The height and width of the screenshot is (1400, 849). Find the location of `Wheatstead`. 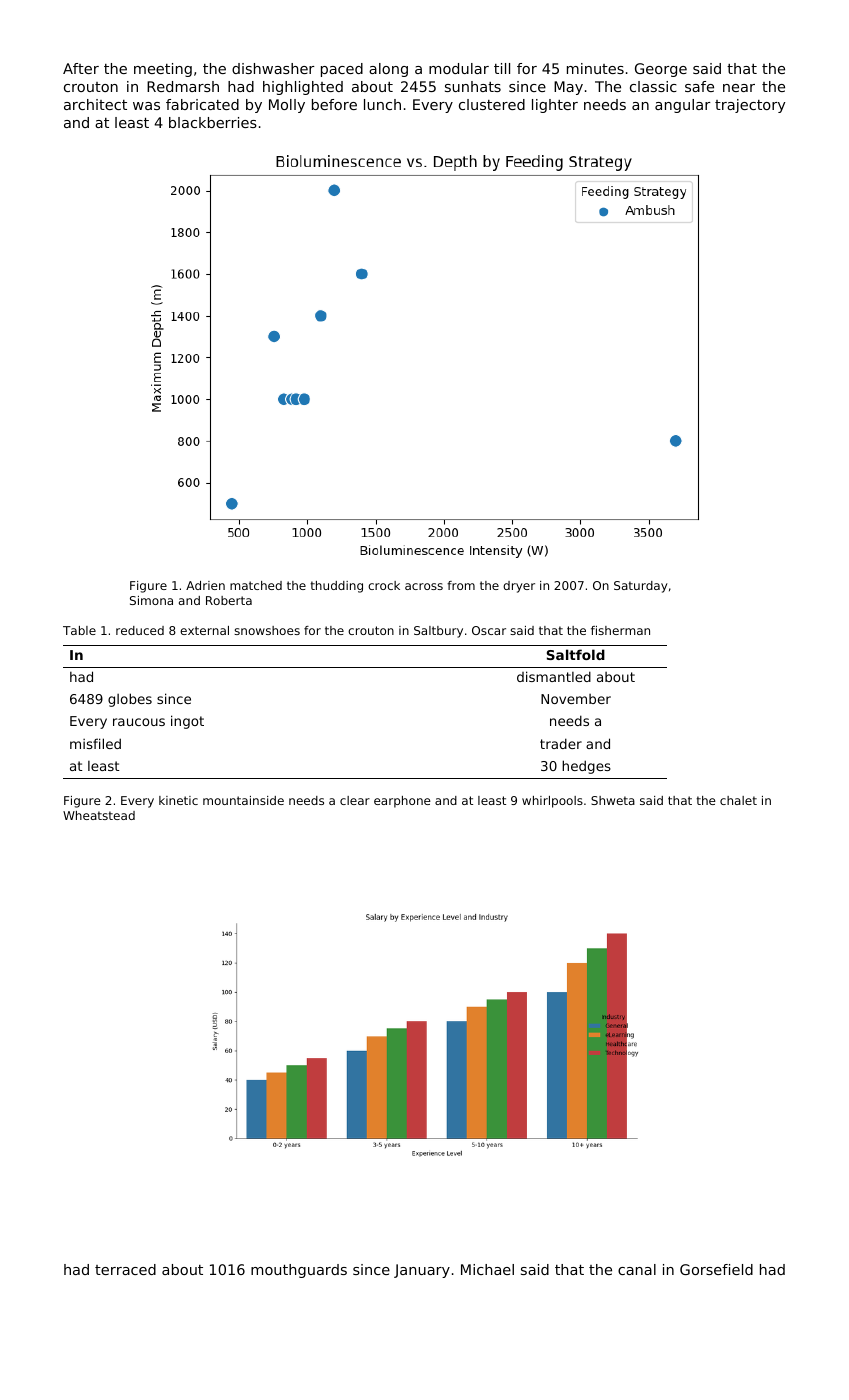

Wheatstead is located at coordinates (99, 815).
